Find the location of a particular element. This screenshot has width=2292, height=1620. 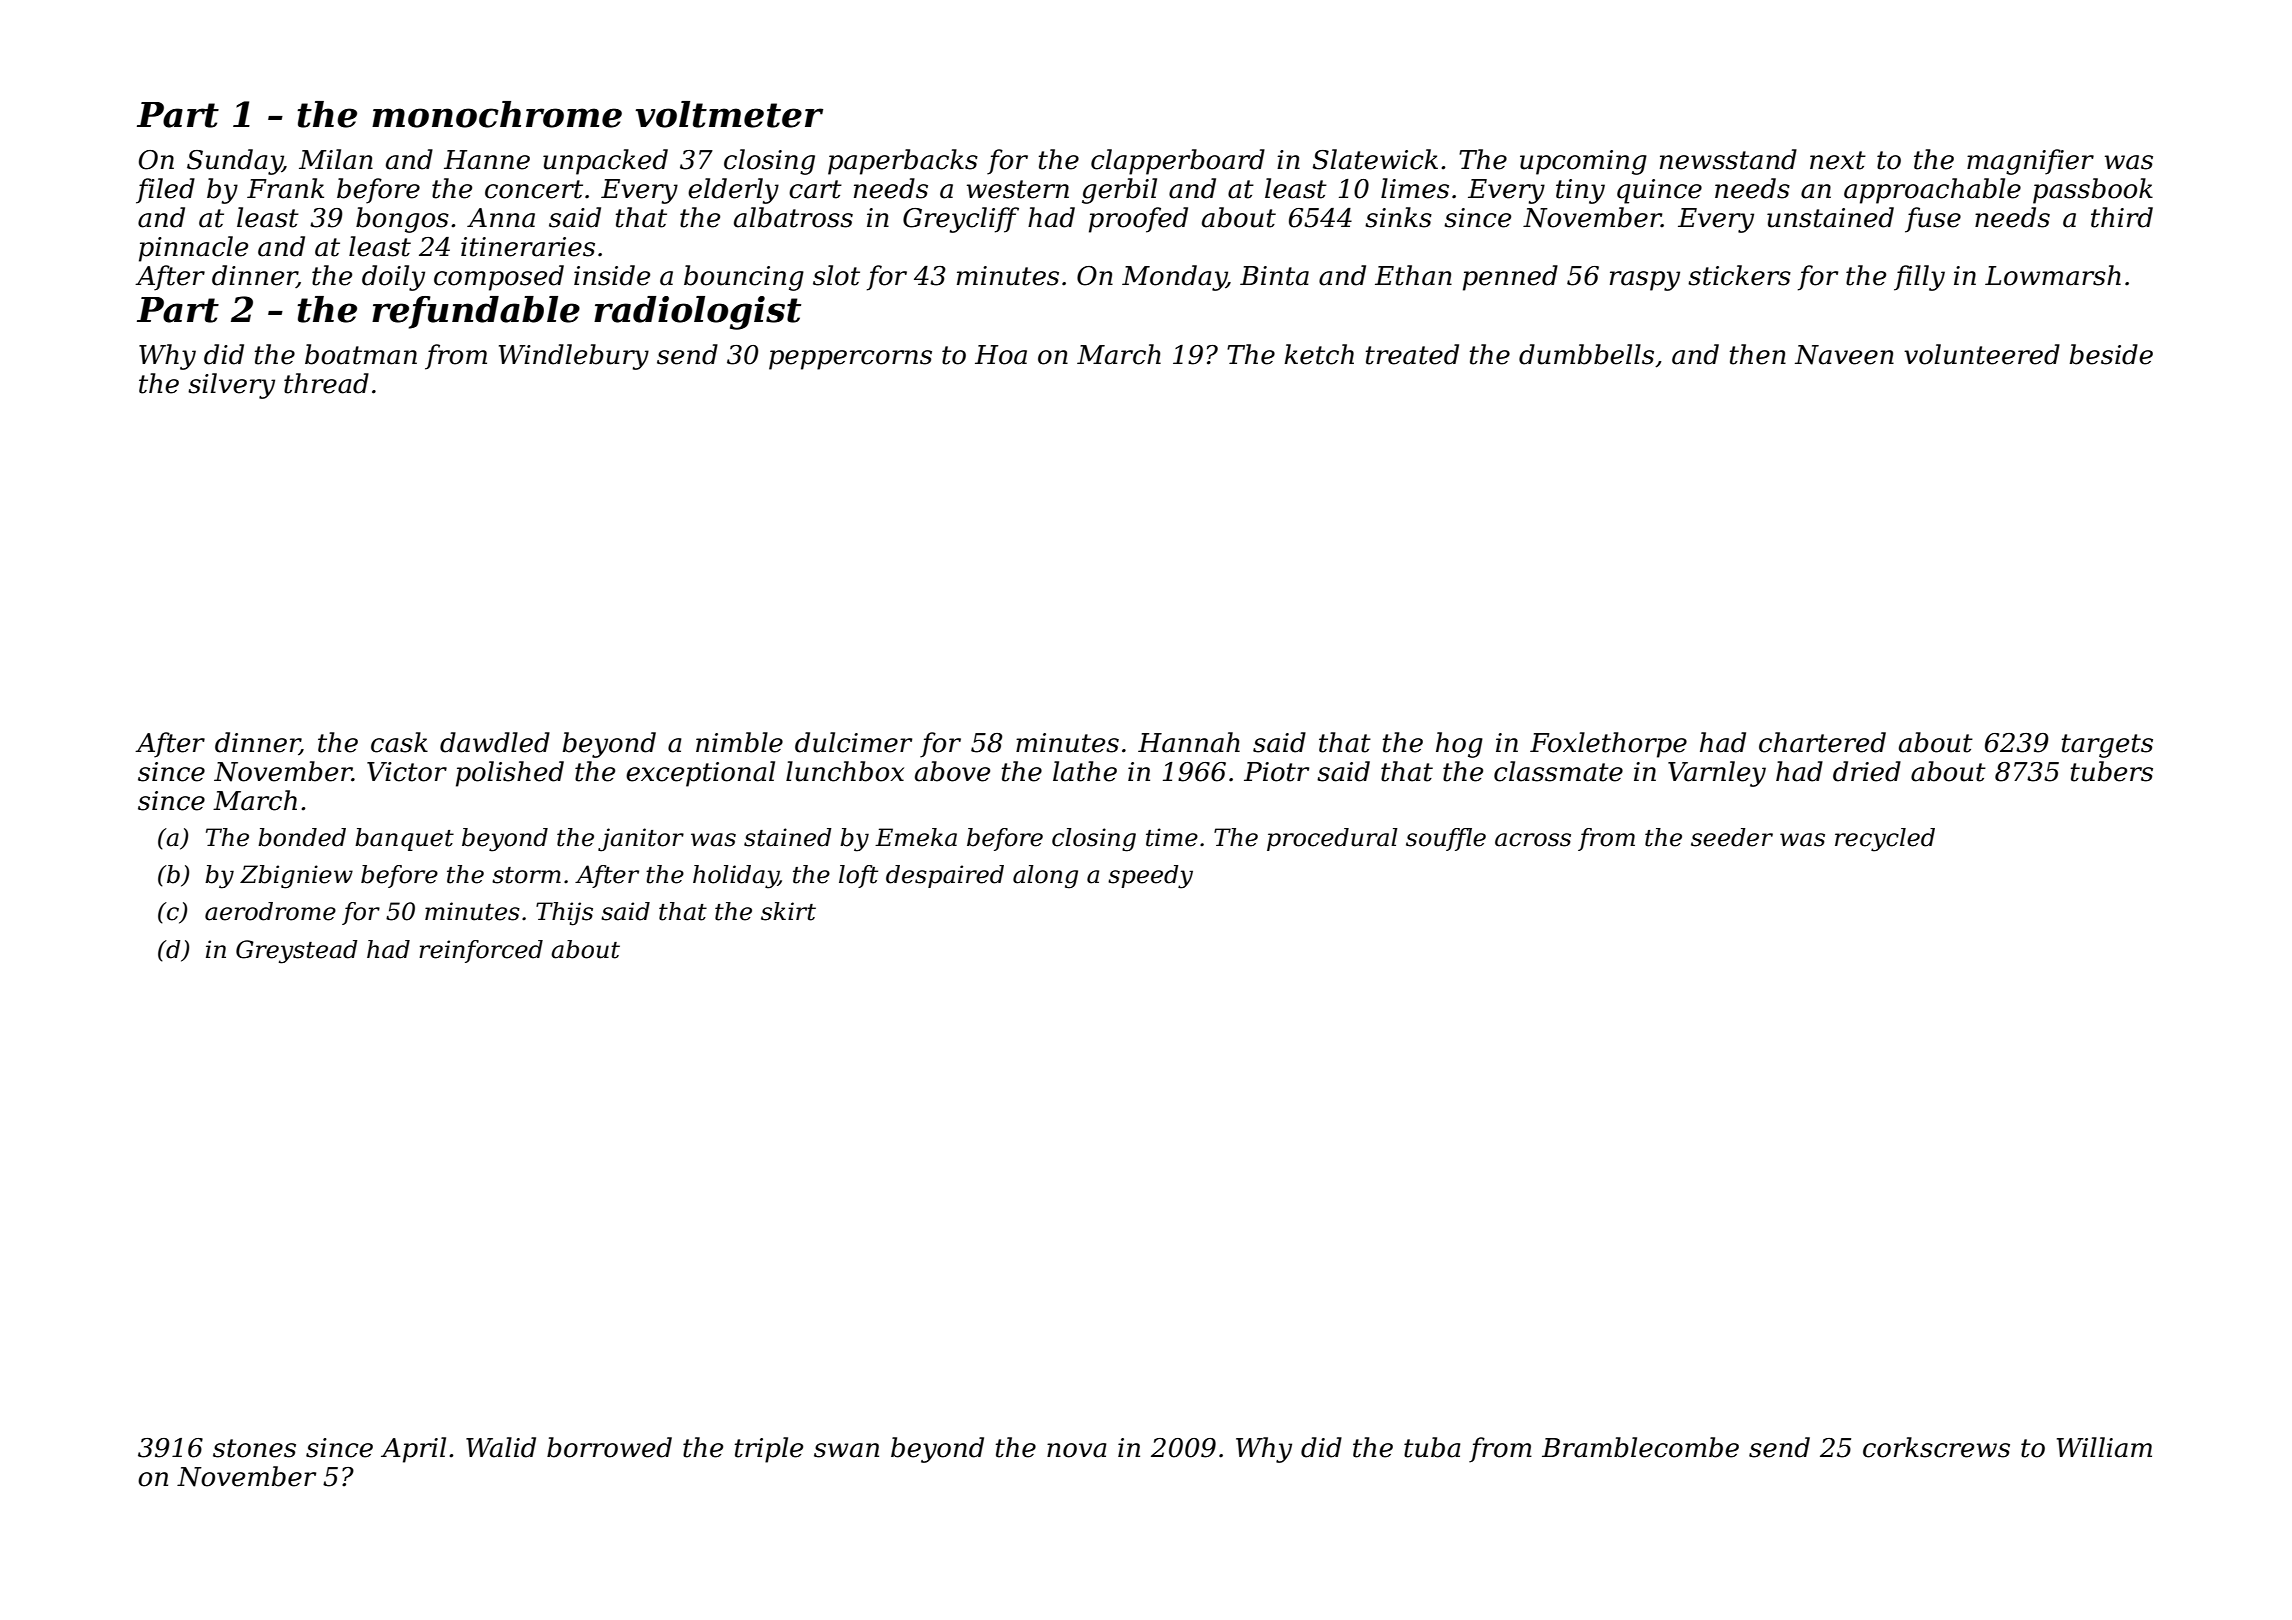

pinnacle is located at coordinates (193, 249).
